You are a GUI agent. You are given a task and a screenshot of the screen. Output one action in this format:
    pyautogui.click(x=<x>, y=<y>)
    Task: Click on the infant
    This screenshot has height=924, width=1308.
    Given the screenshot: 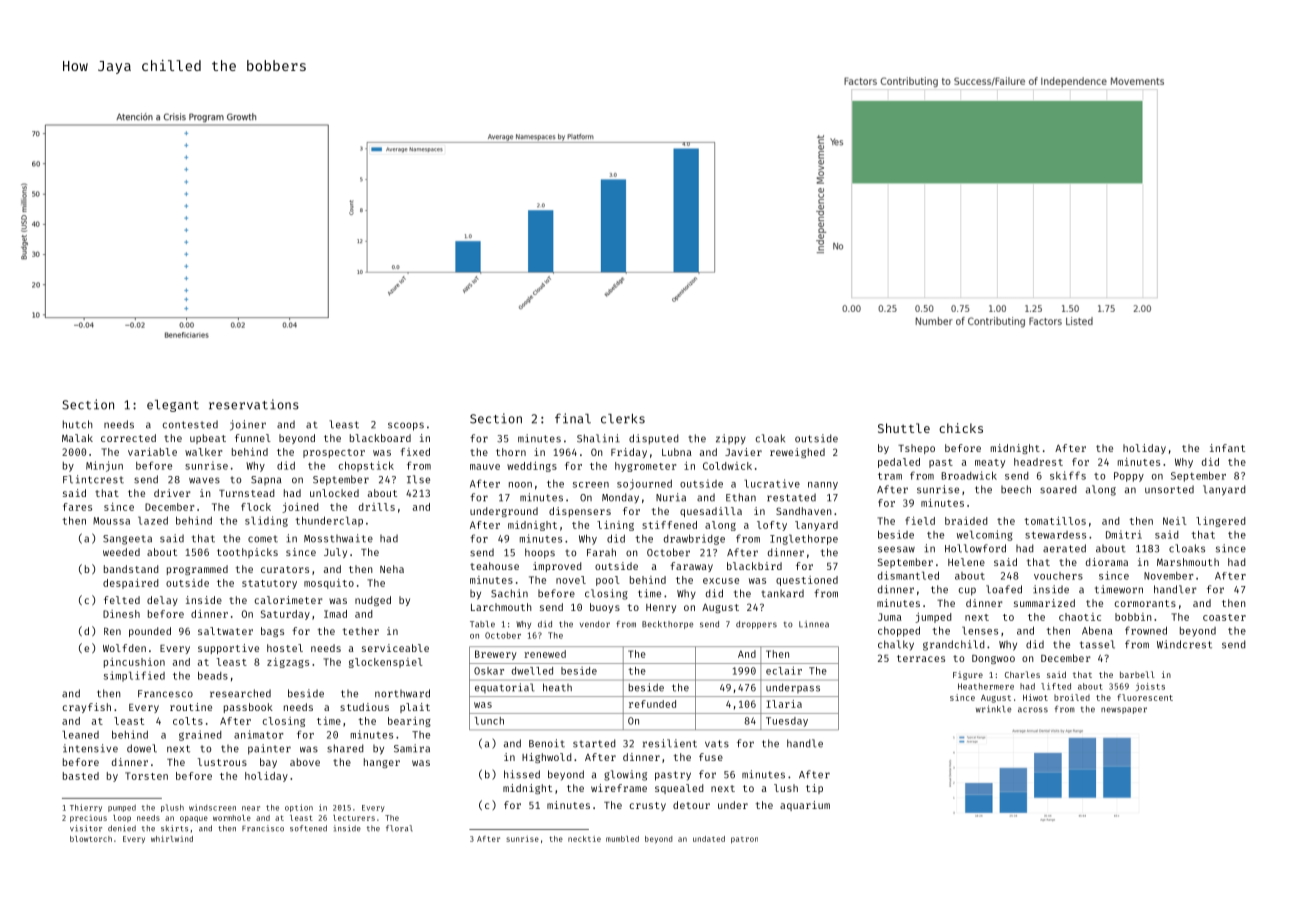 What is the action you would take?
    pyautogui.click(x=1227, y=448)
